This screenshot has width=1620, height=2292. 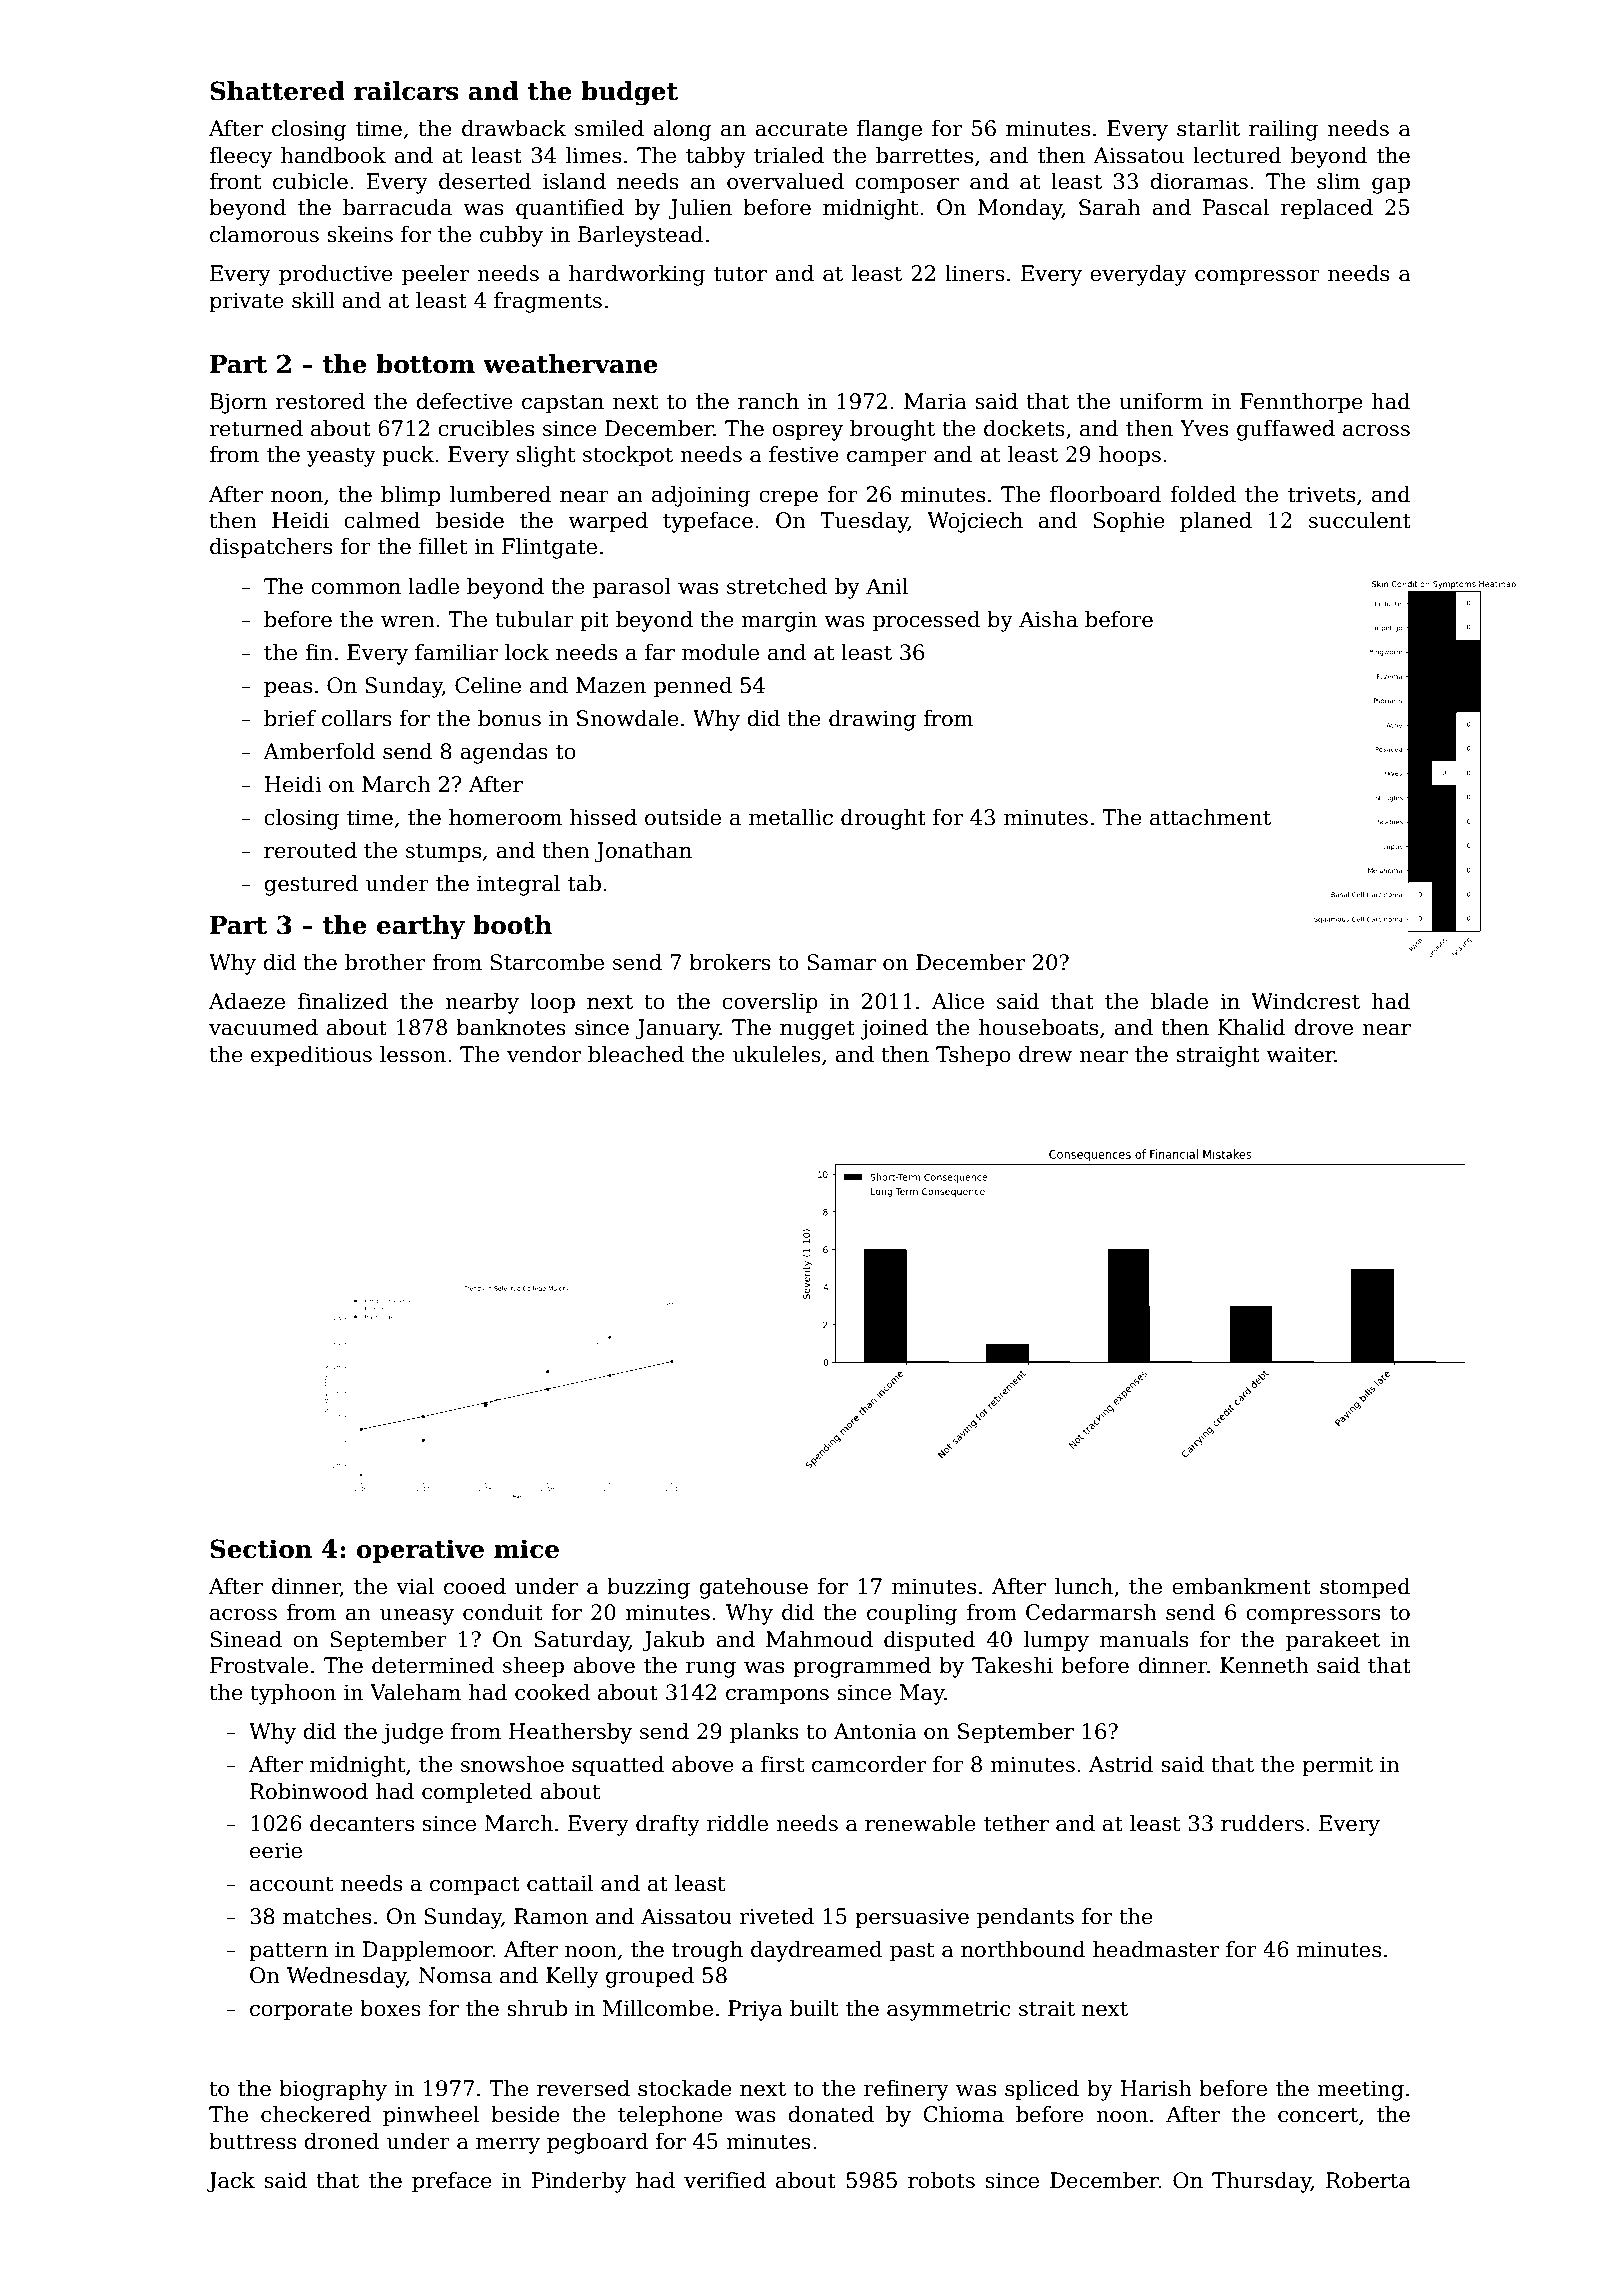 I want to click on mice, so click(x=526, y=1549).
